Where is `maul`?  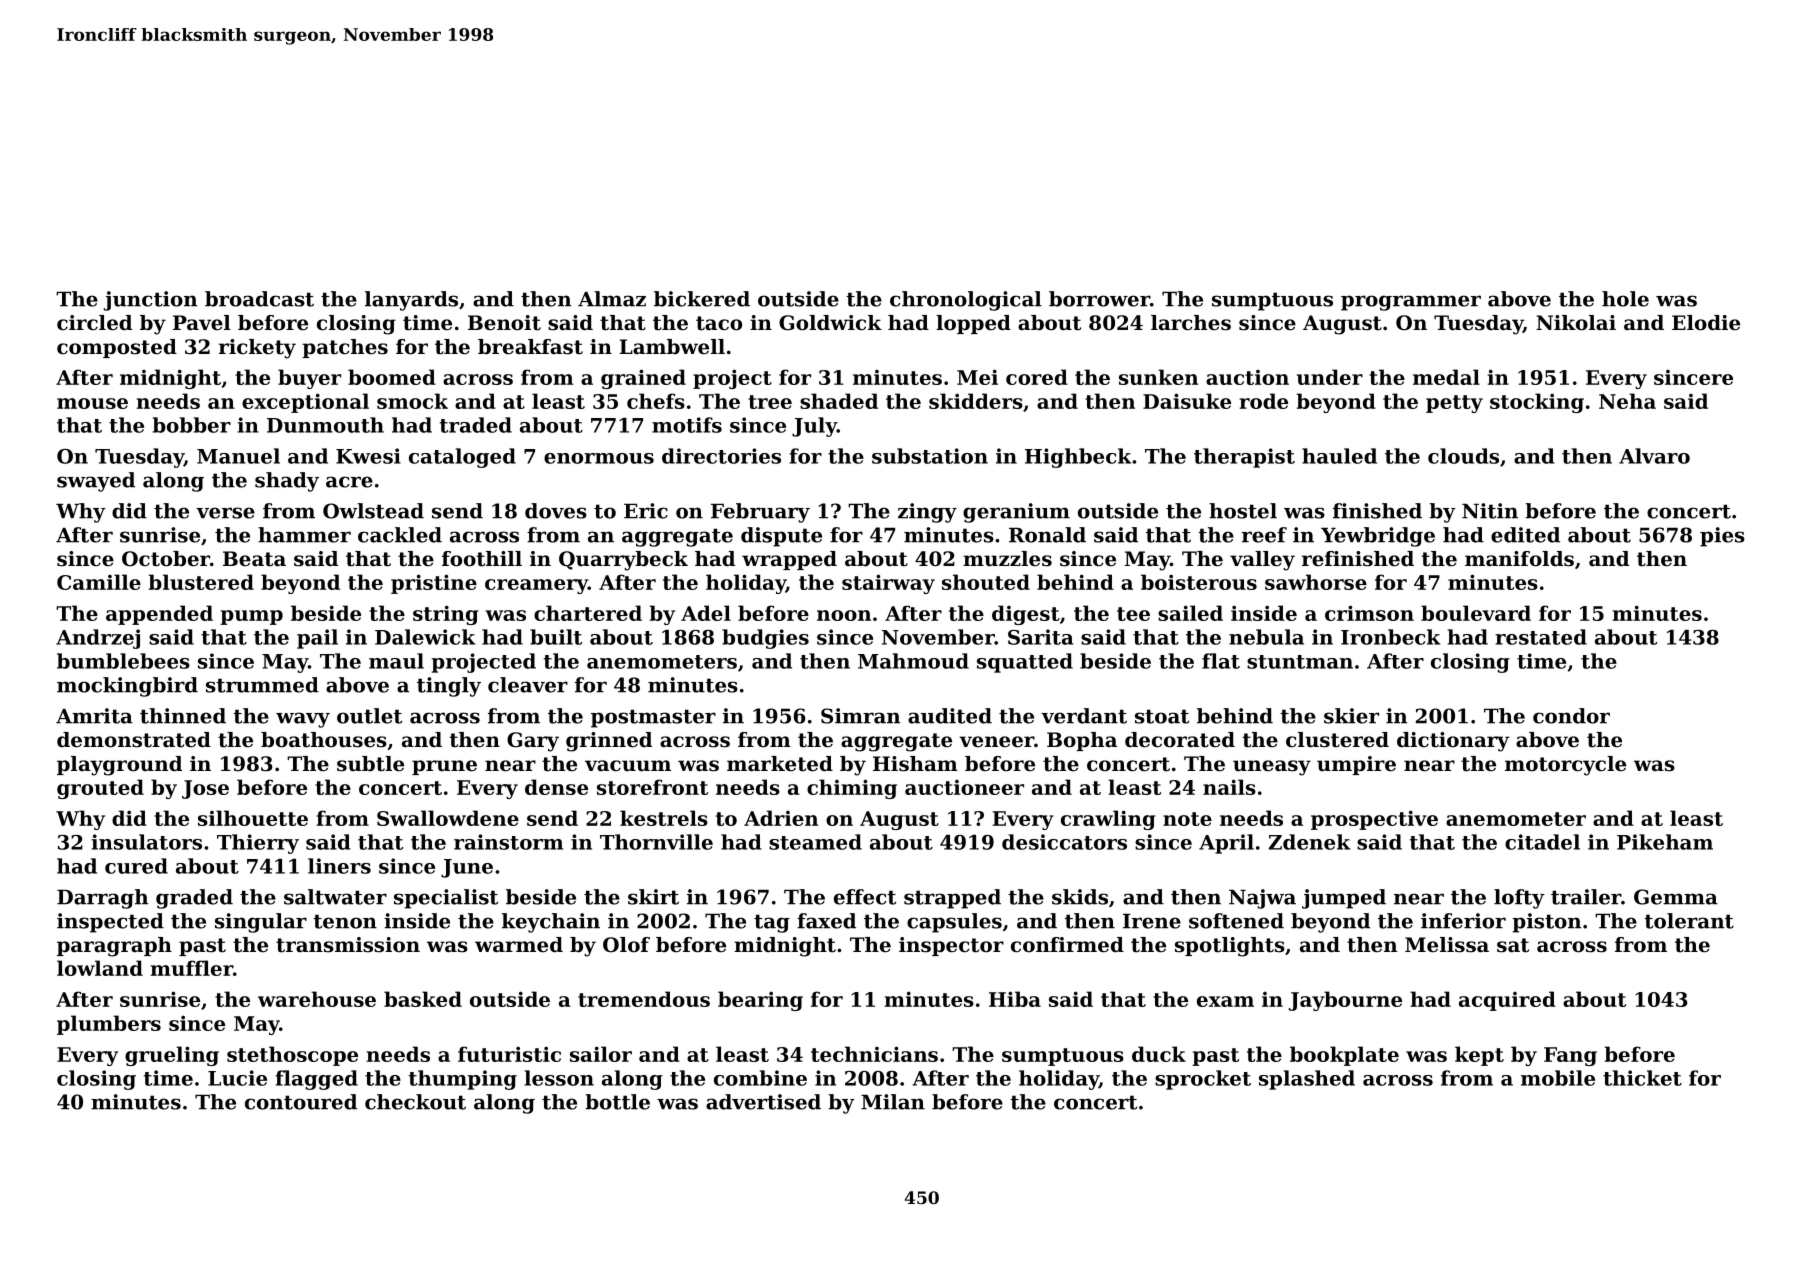 maul is located at coordinates (396, 661).
